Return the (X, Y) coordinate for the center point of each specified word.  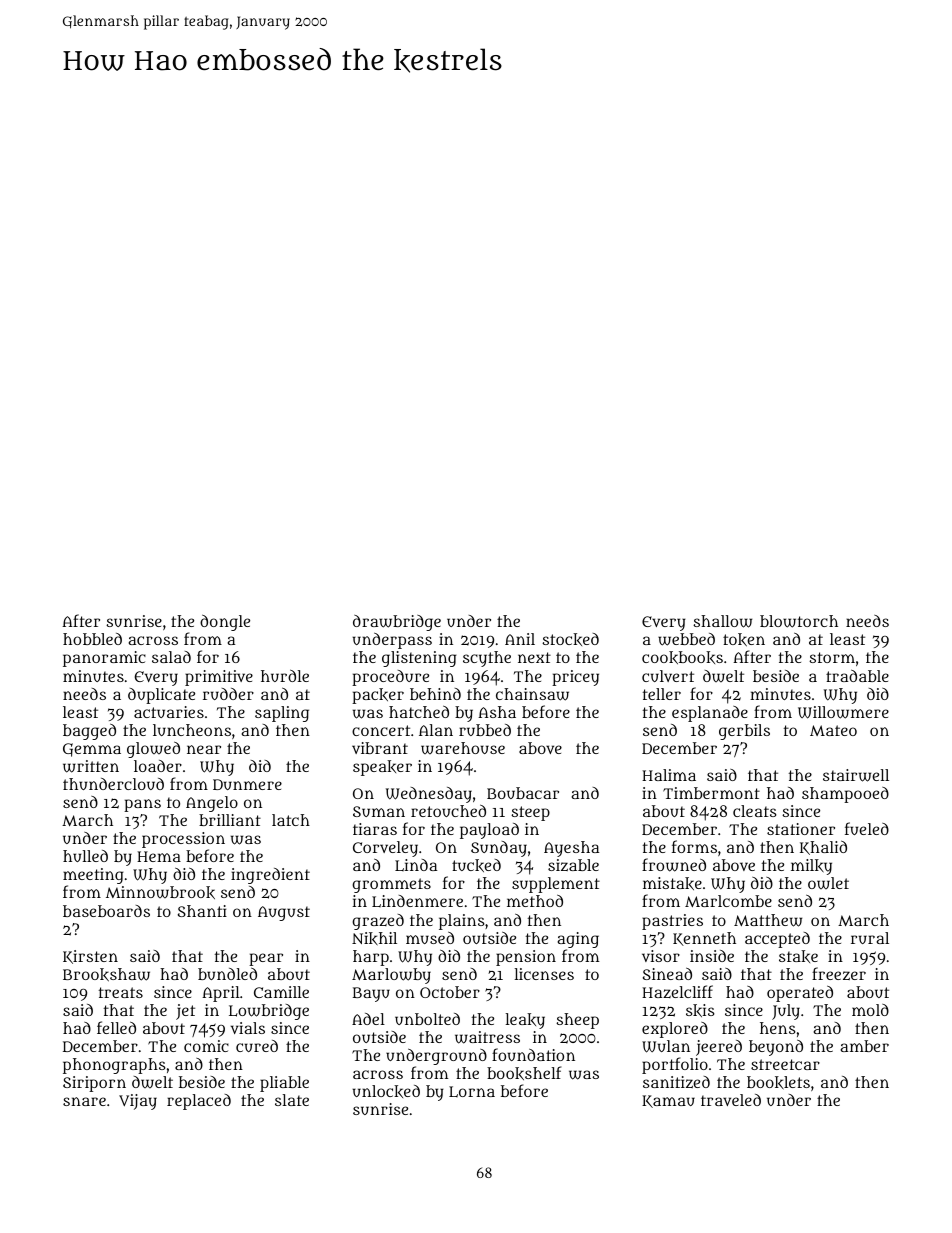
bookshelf (524, 1073)
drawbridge (397, 623)
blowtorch (799, 621)
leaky (525, 1021)
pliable (284, 1084)
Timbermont (711, 793)
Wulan (666, 1046)
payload (489, 831)
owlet (828, 883)
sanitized (676, 1082)
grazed (378, 922)
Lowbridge (269, 1012)
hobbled (92, 639)
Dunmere (247, 784)
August (284, 913)
